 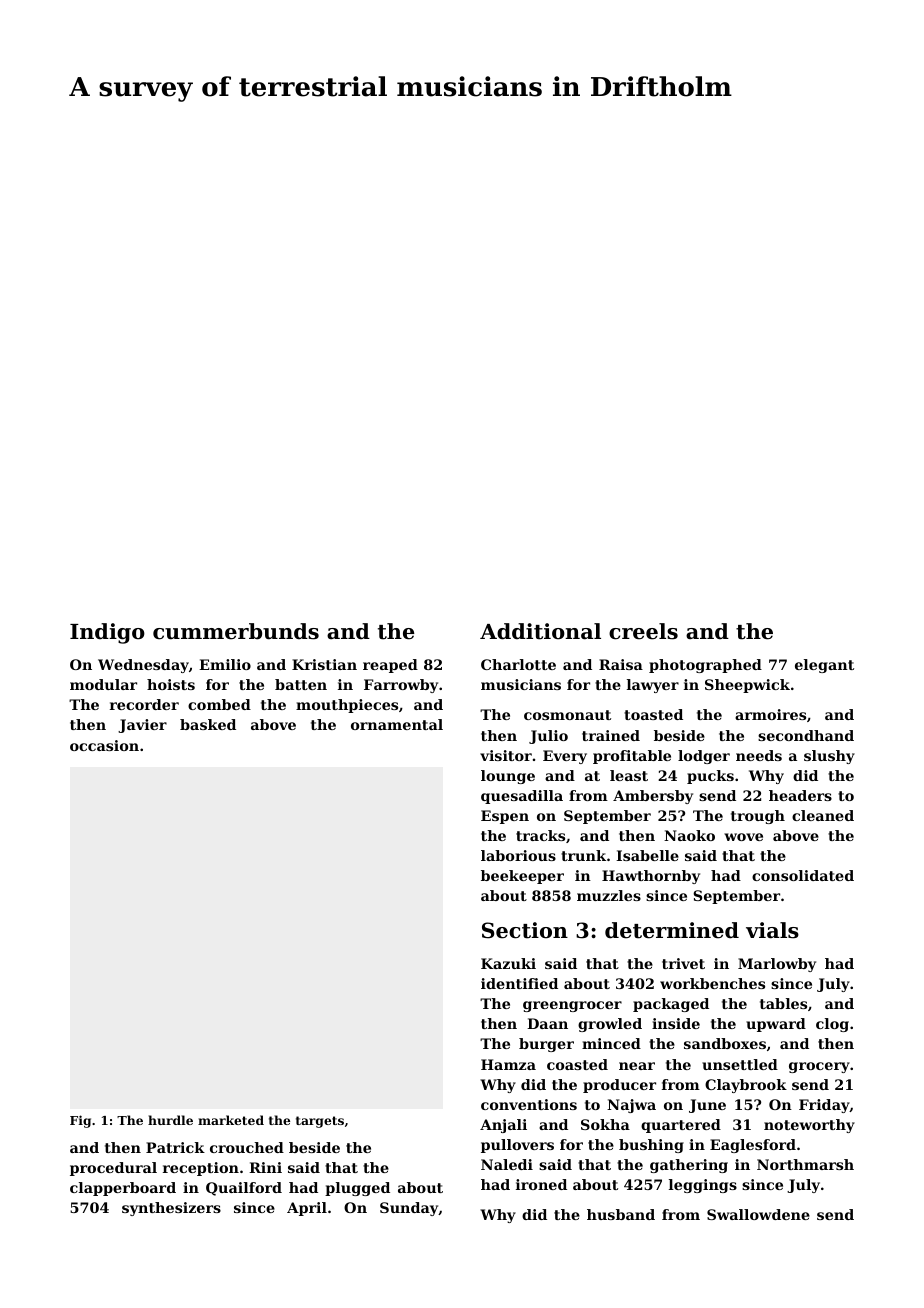 I want to click on Marlowby, so click(x=777, y=965).
